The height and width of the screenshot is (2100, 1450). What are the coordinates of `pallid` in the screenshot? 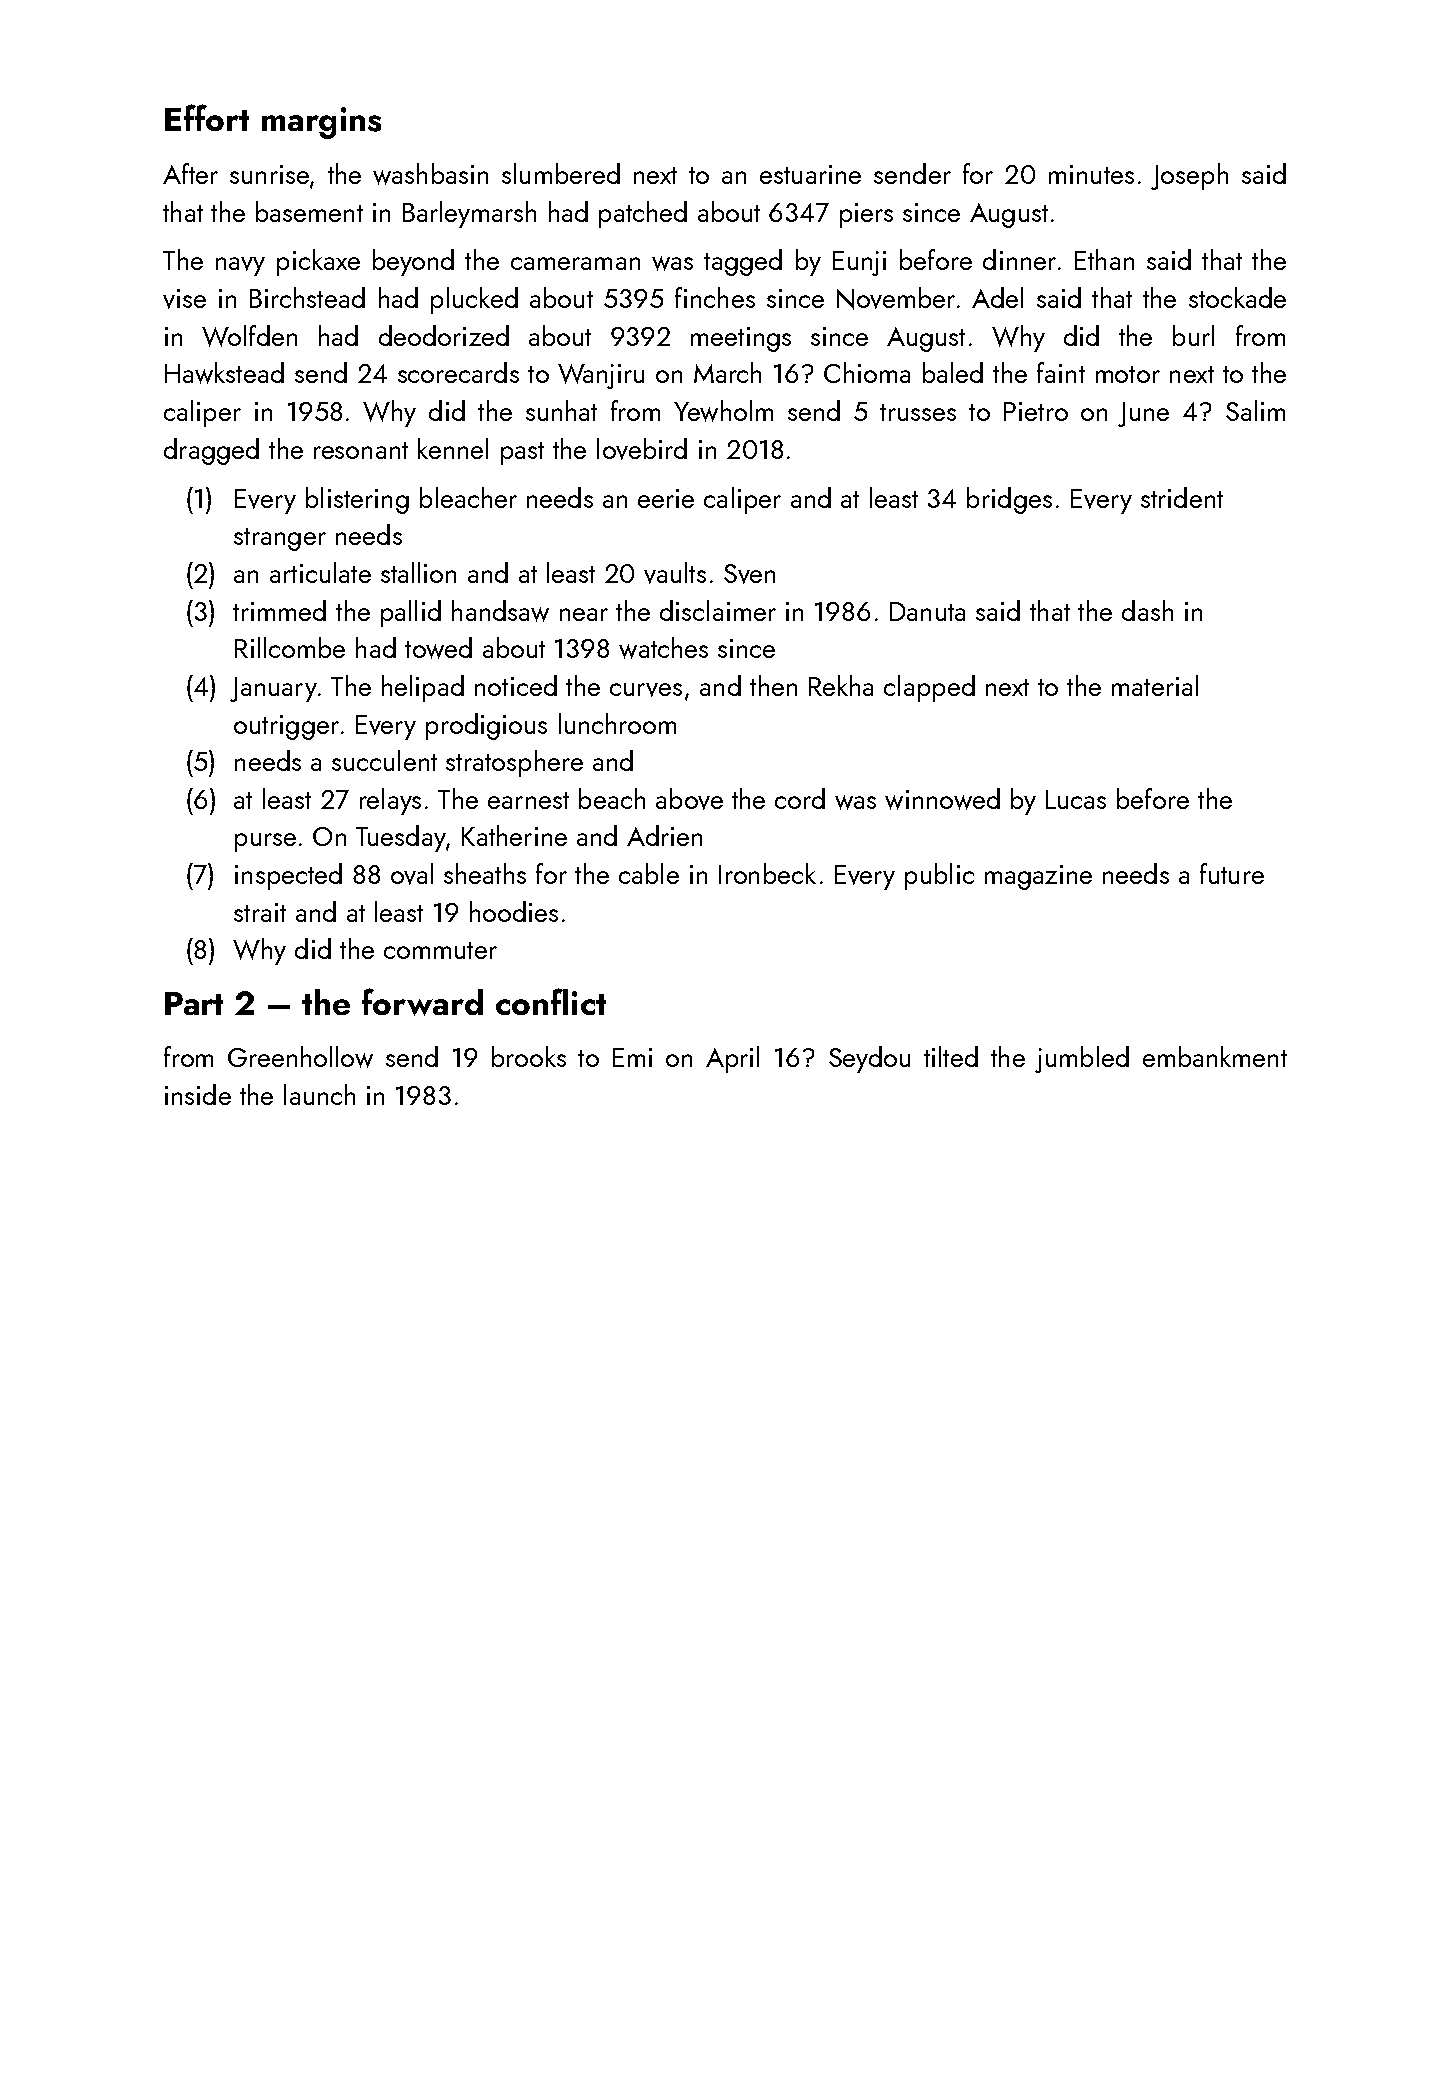 It's located at (411, 613).
